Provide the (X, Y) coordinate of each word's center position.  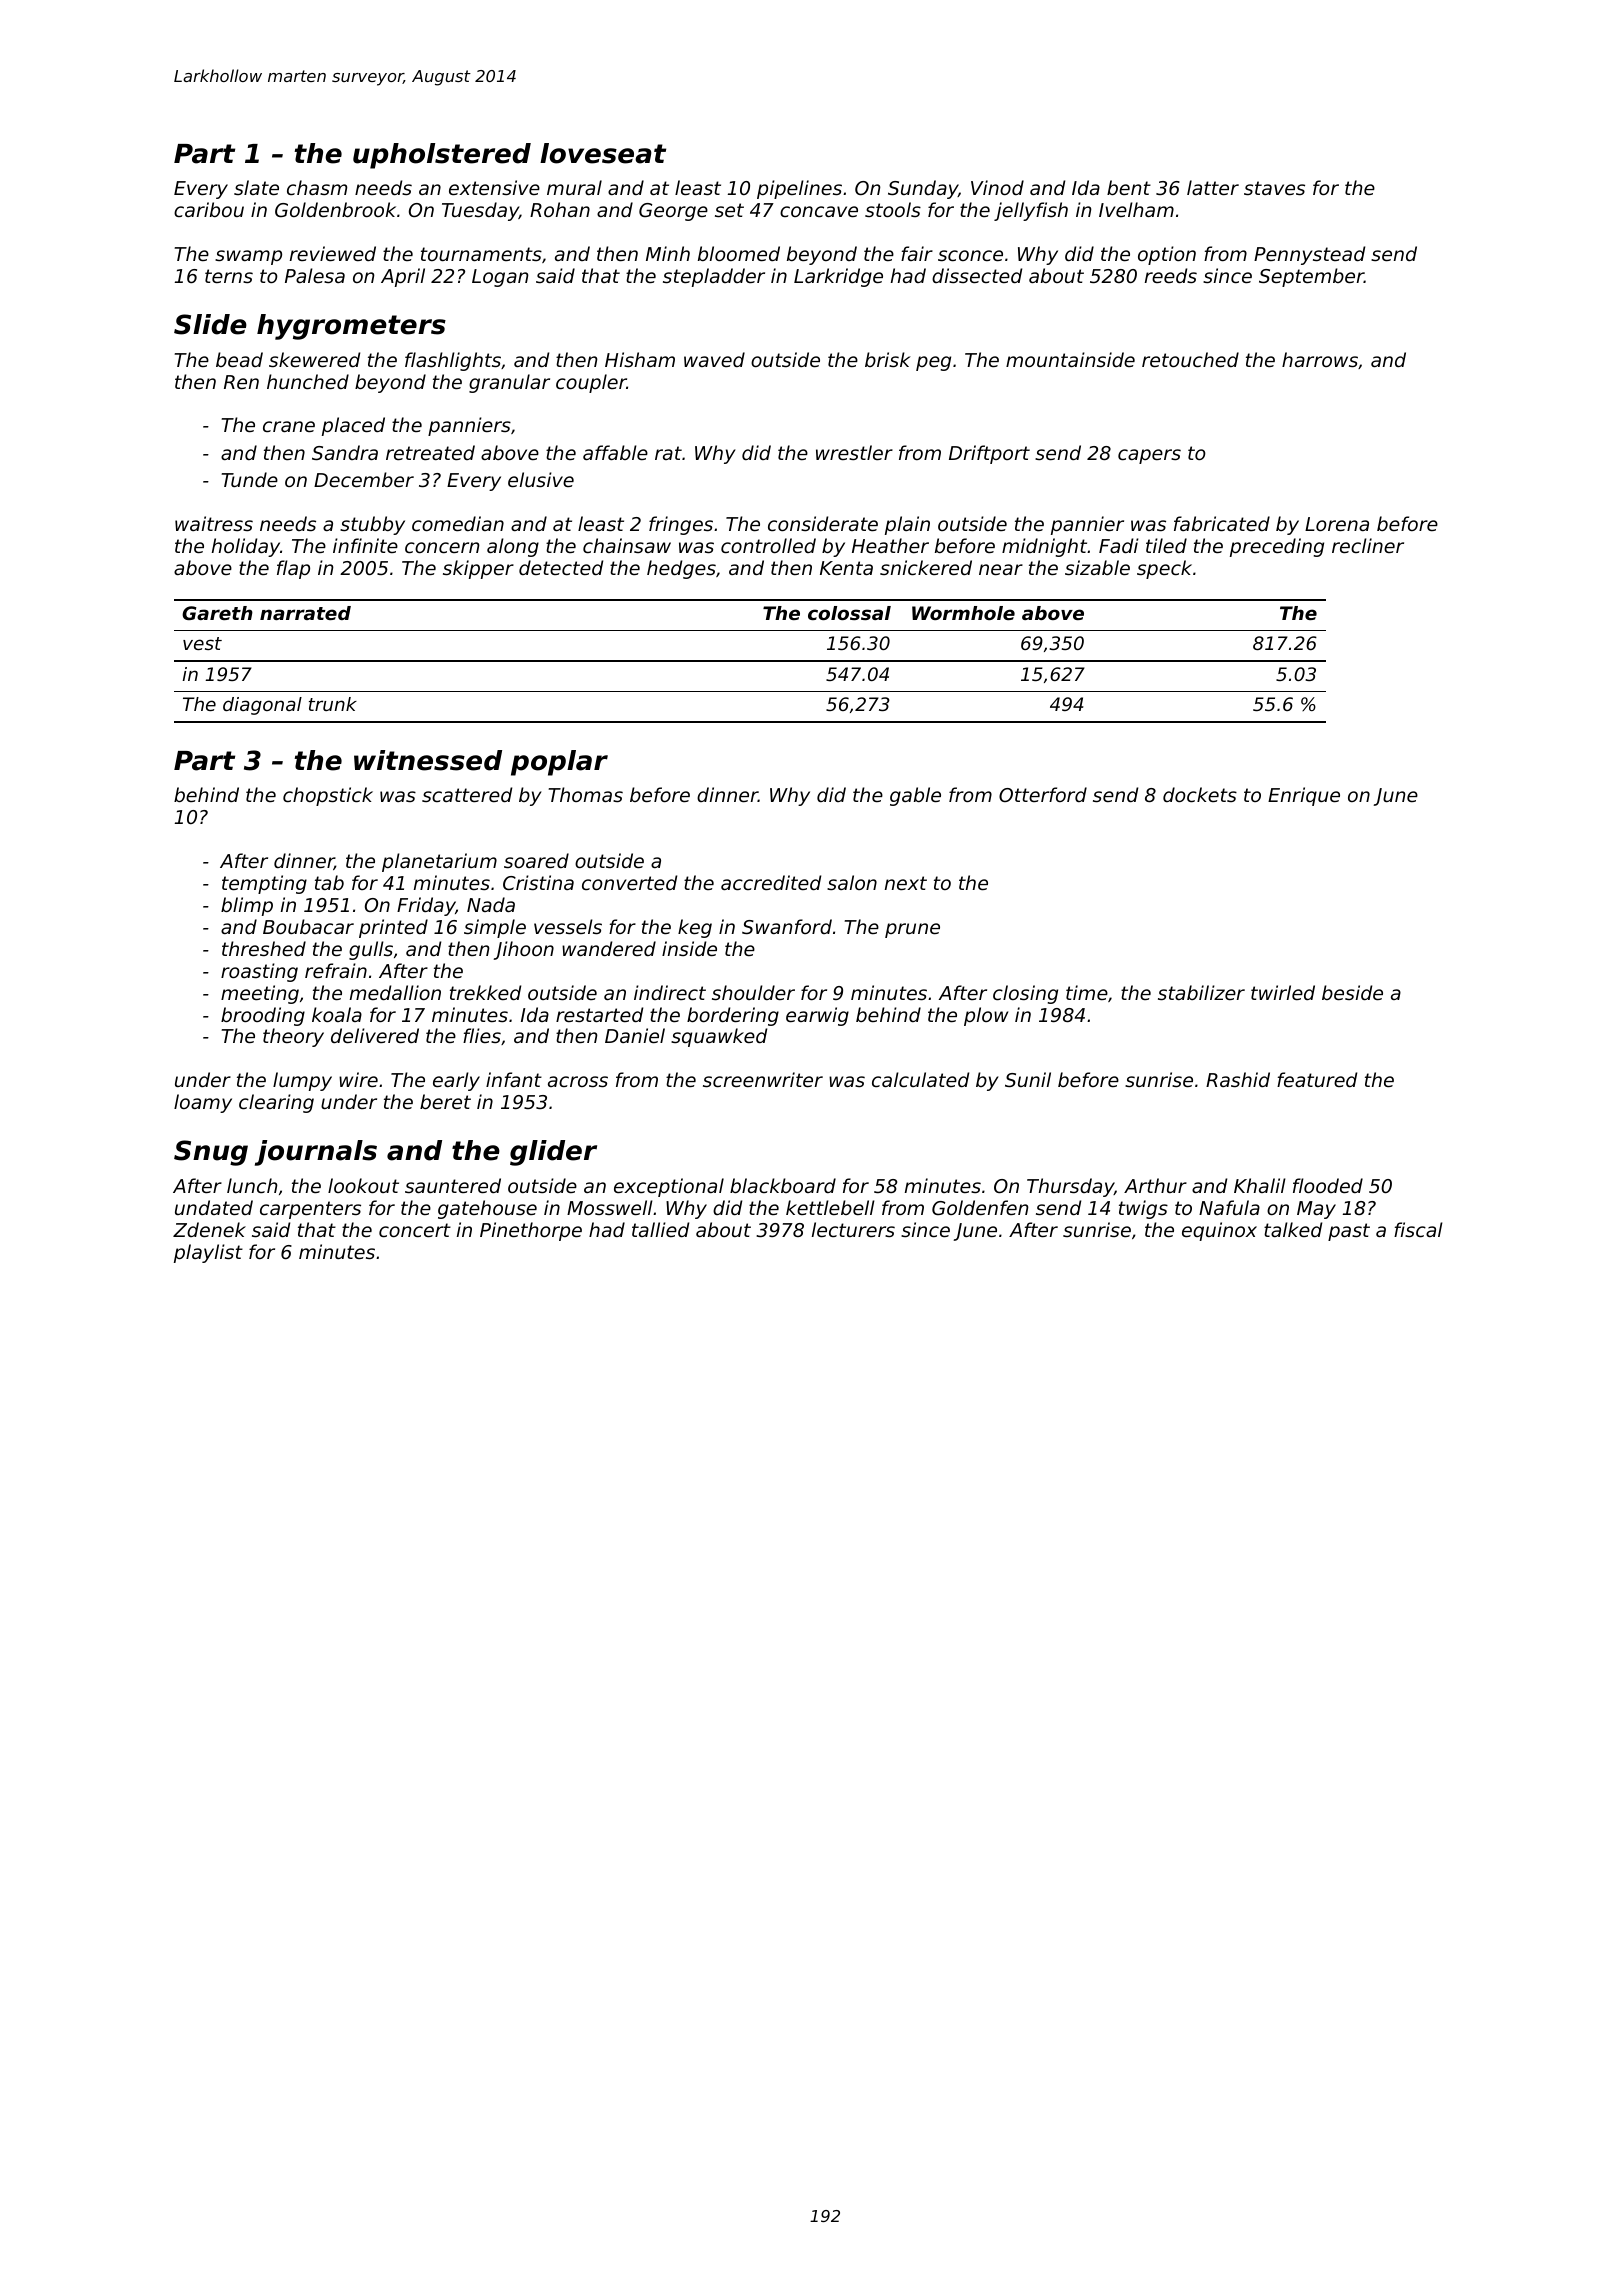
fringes (681, 525)
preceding (1277, 547)
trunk (333, 704)
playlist (208, 1253)
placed (353, 426)
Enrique (1304, 796)
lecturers (853, 1229)
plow (986, 1016)
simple (495, 928)
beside (1352, 992)
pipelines (799, 189)
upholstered (442, 156)
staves (1274, 188)
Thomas (585, 794)
